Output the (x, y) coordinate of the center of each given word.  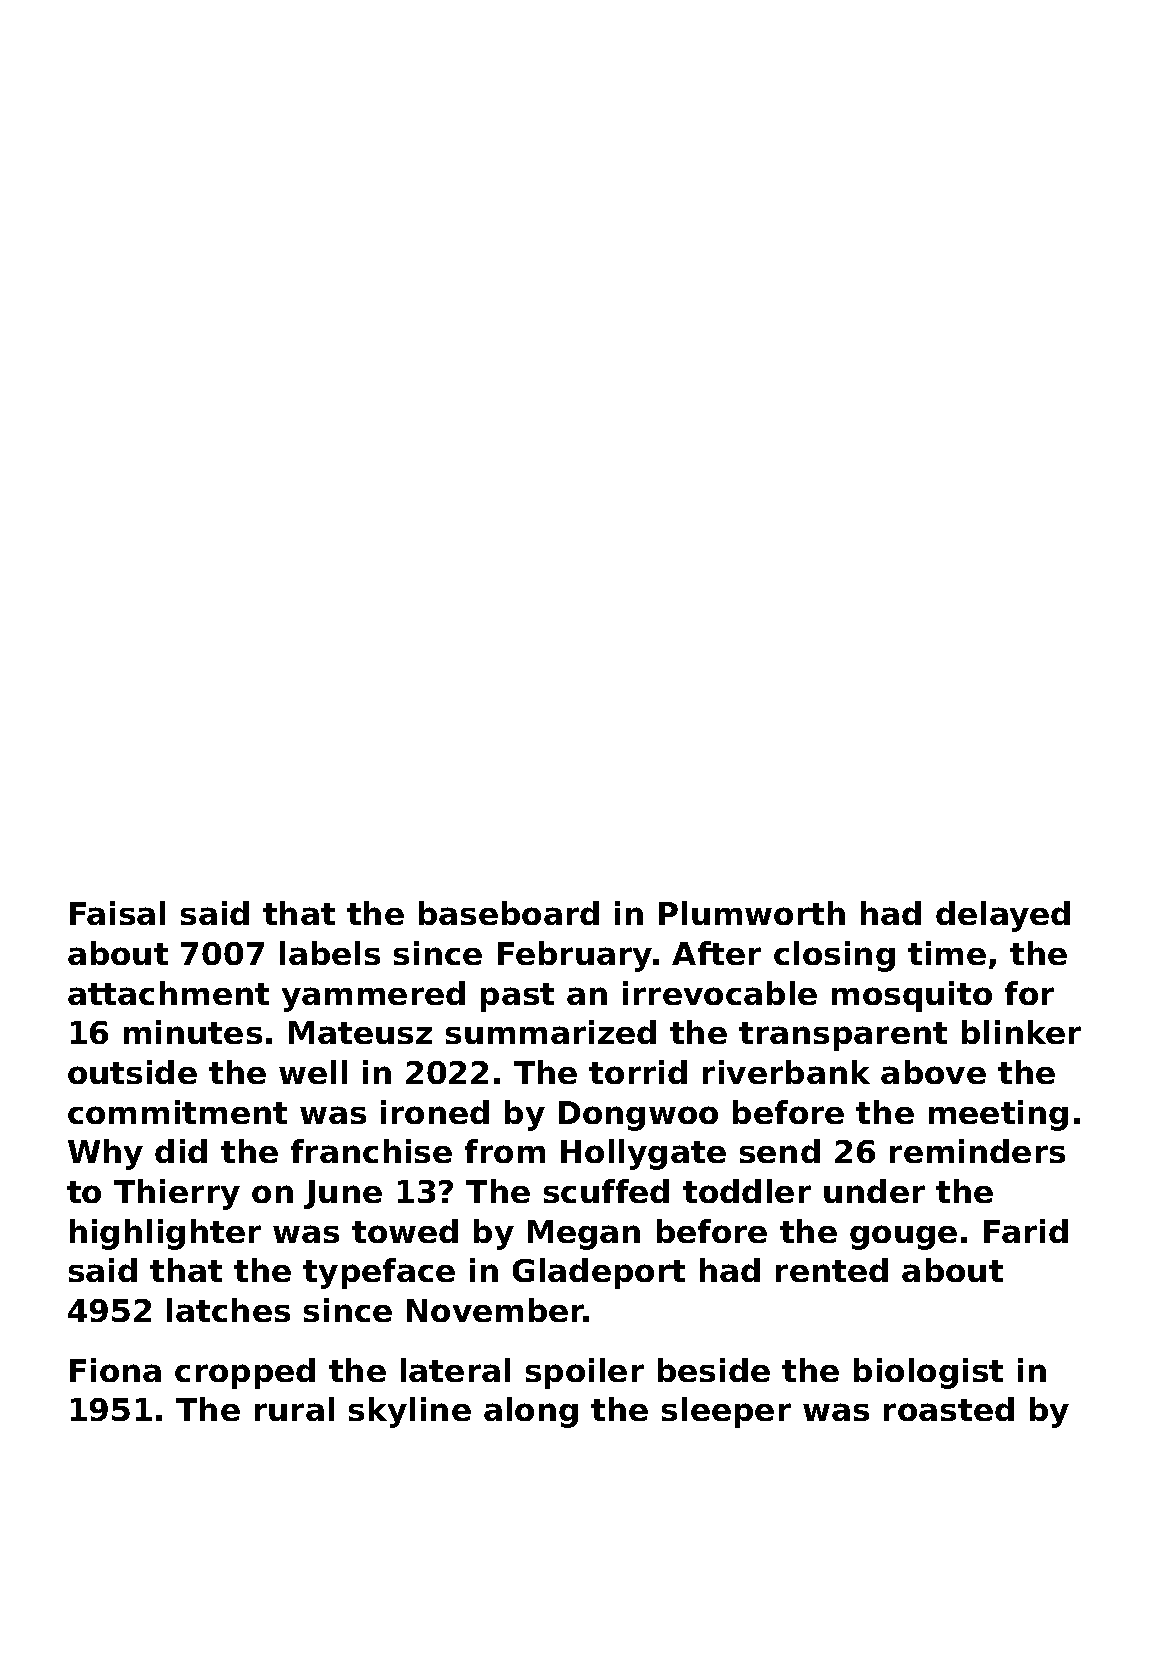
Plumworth (752, 913)
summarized (551, 1032)
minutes (193, 1032)
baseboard (509, 913)
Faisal (117, 913)
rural (294, 1409)
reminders (977, 1151)
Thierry (177, 1194)
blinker (1021, 1032)
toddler (747, 1191)
